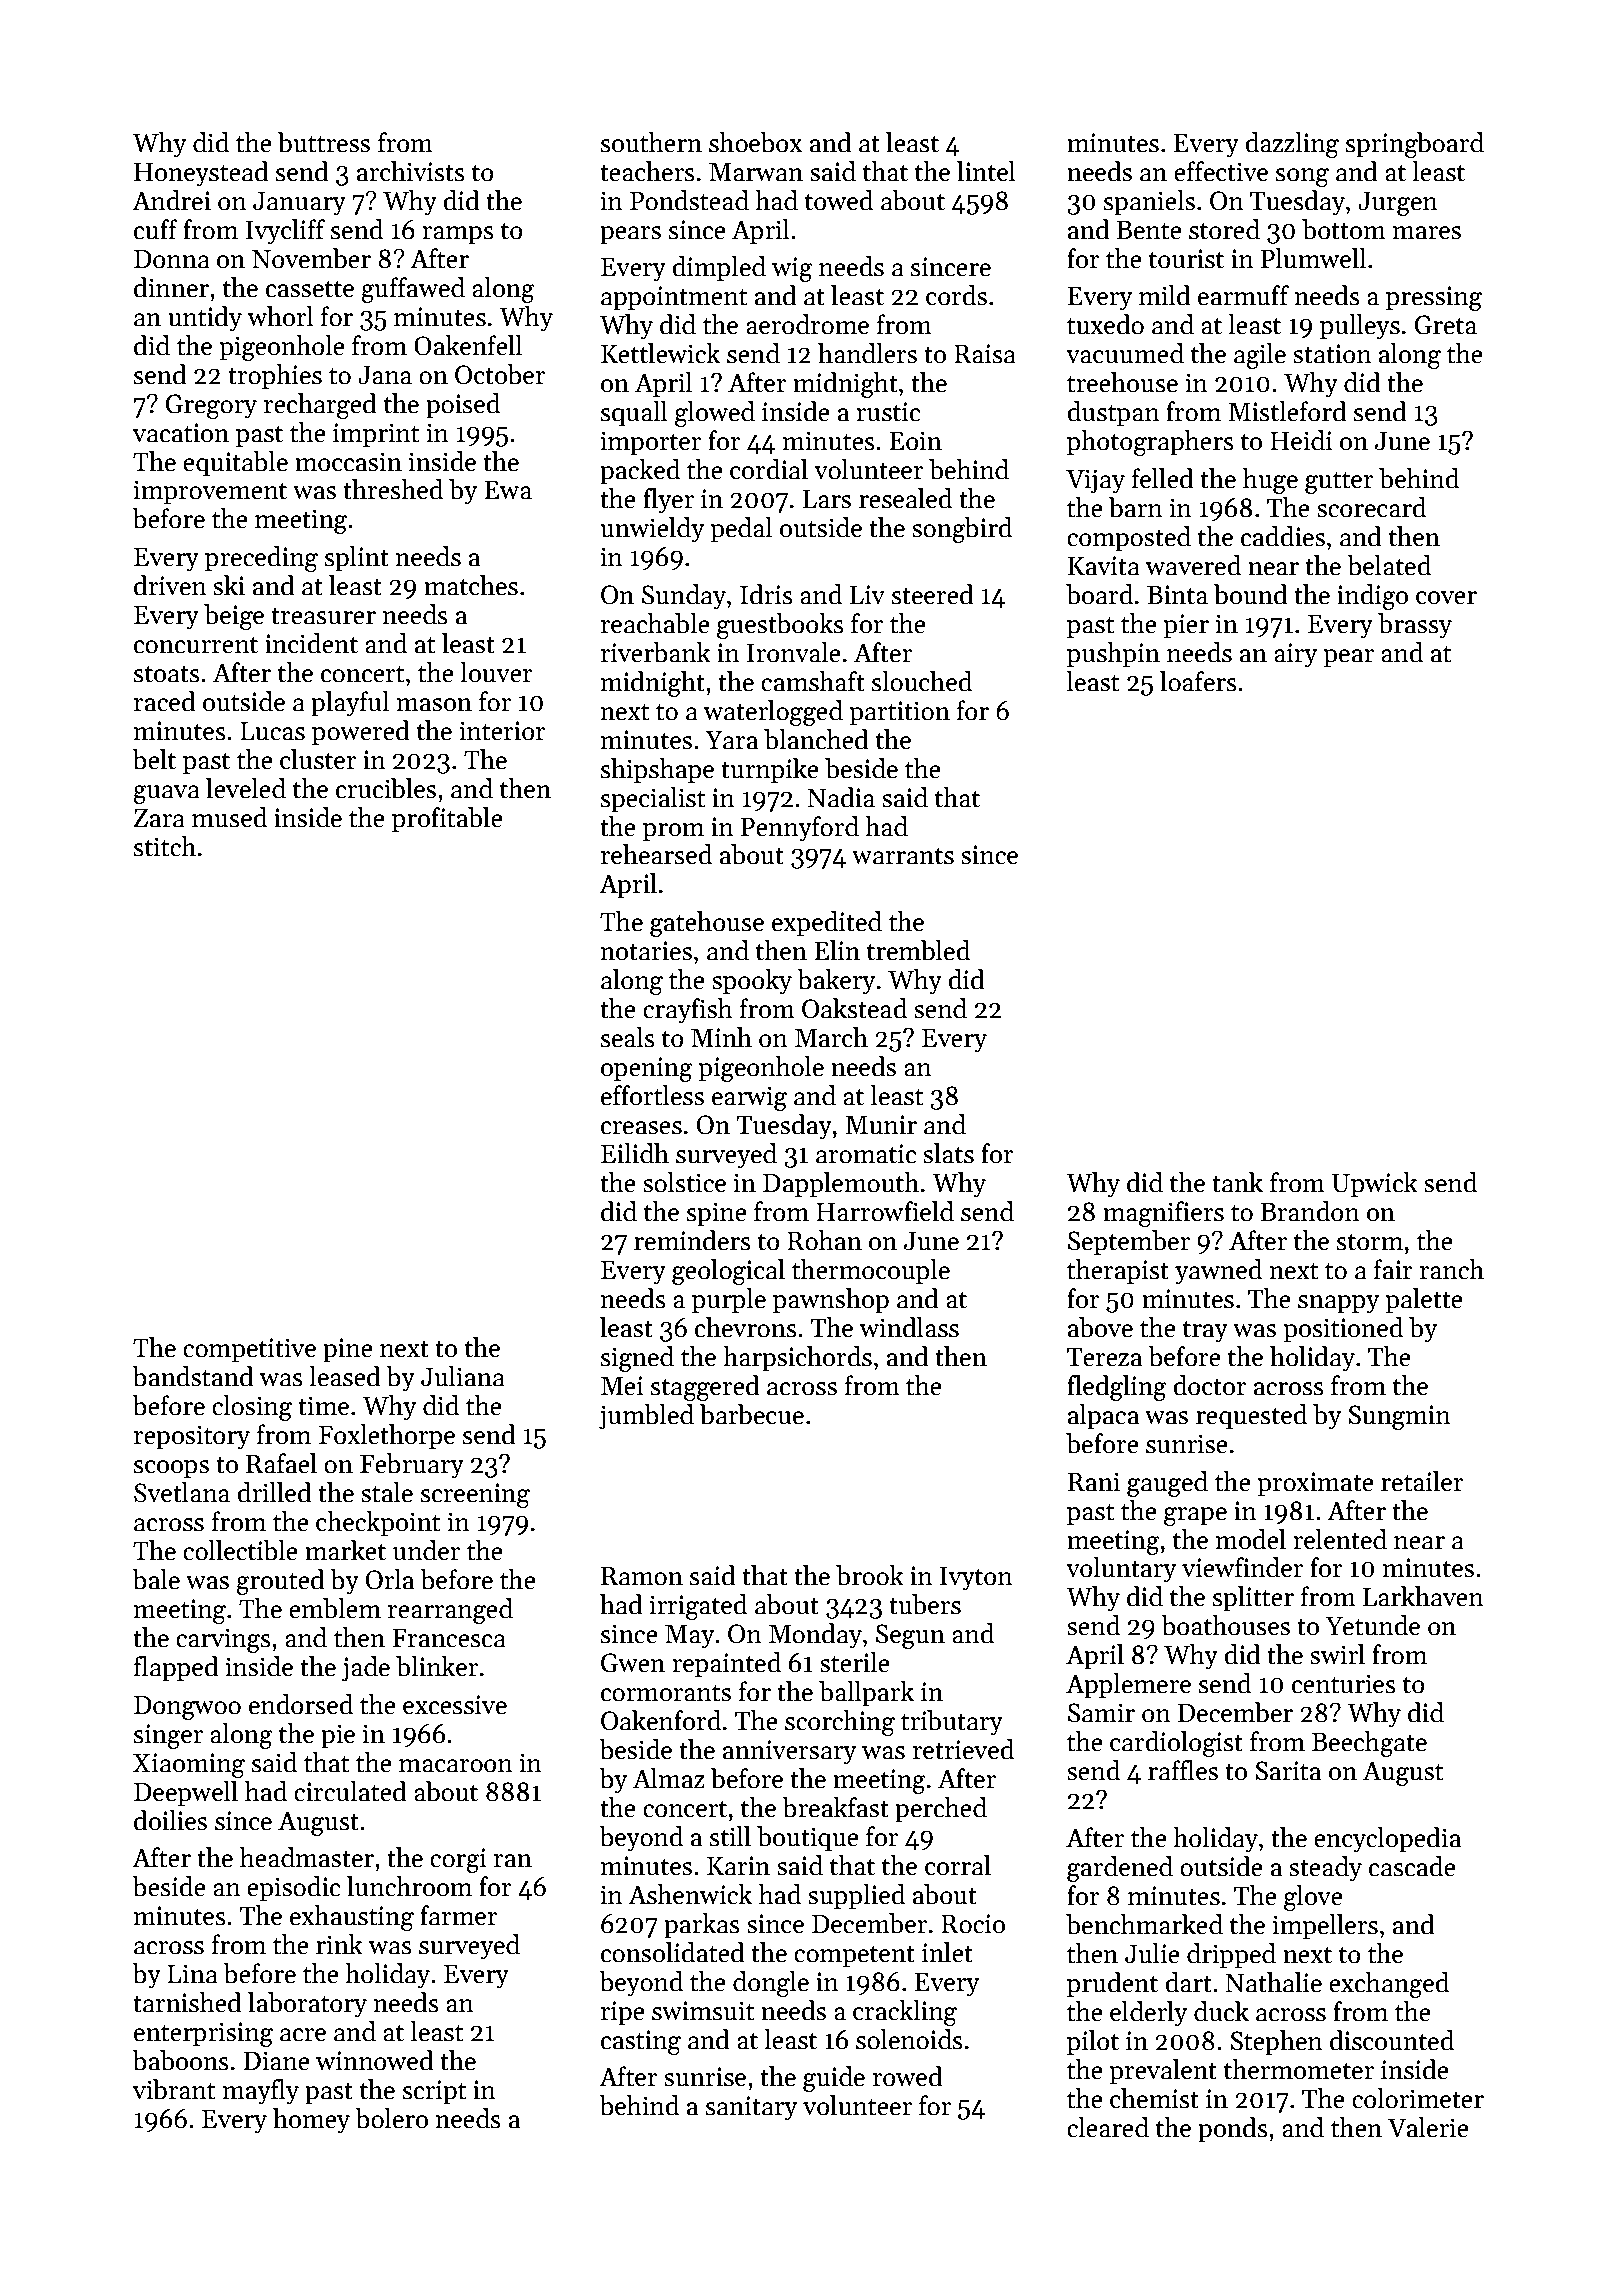 The height and width of the image is (2292, 1620). Describe the element at coordinates (909, 1327) in the image. I see `windlass` at that location.
